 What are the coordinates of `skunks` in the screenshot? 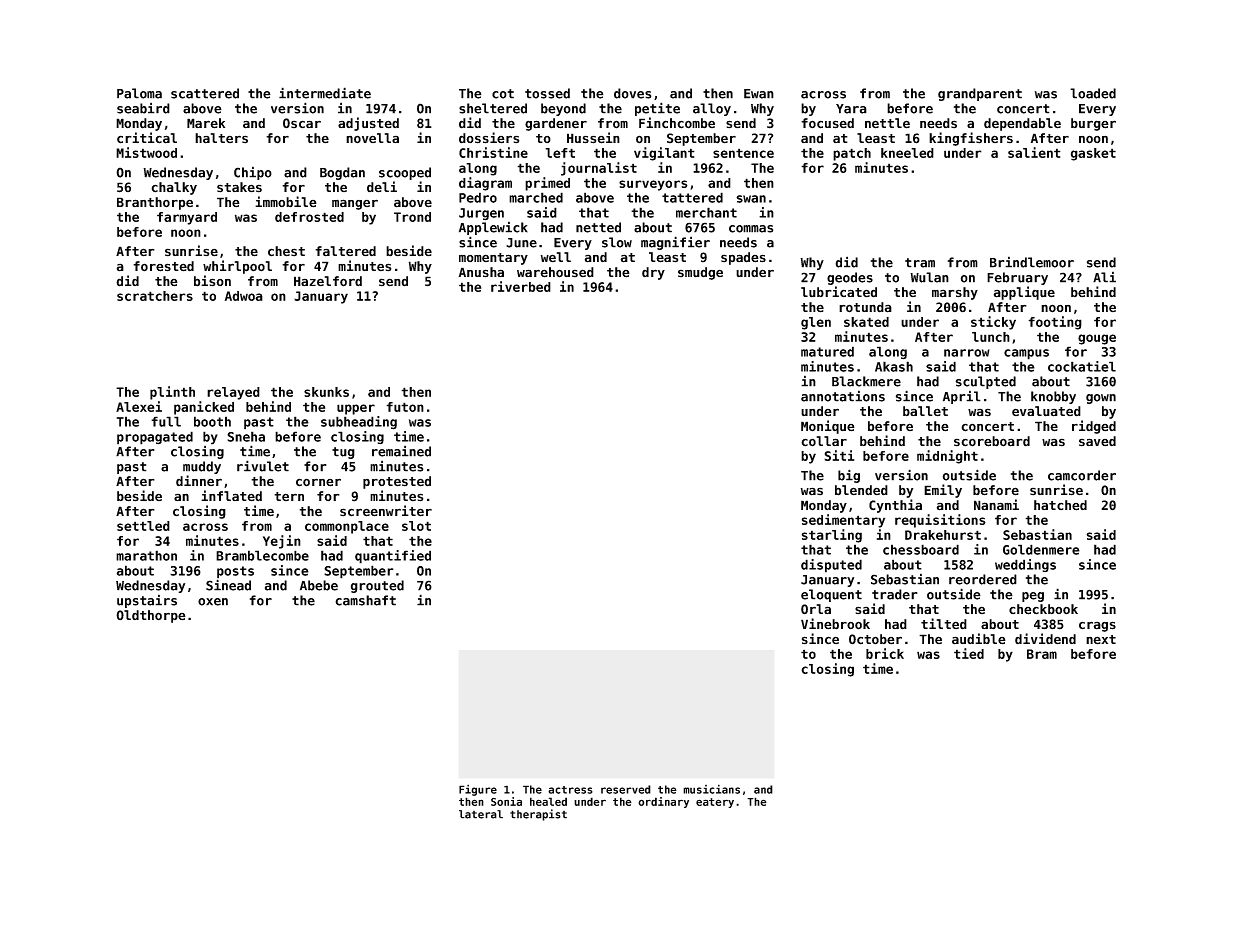 It's located at (326, 392).
